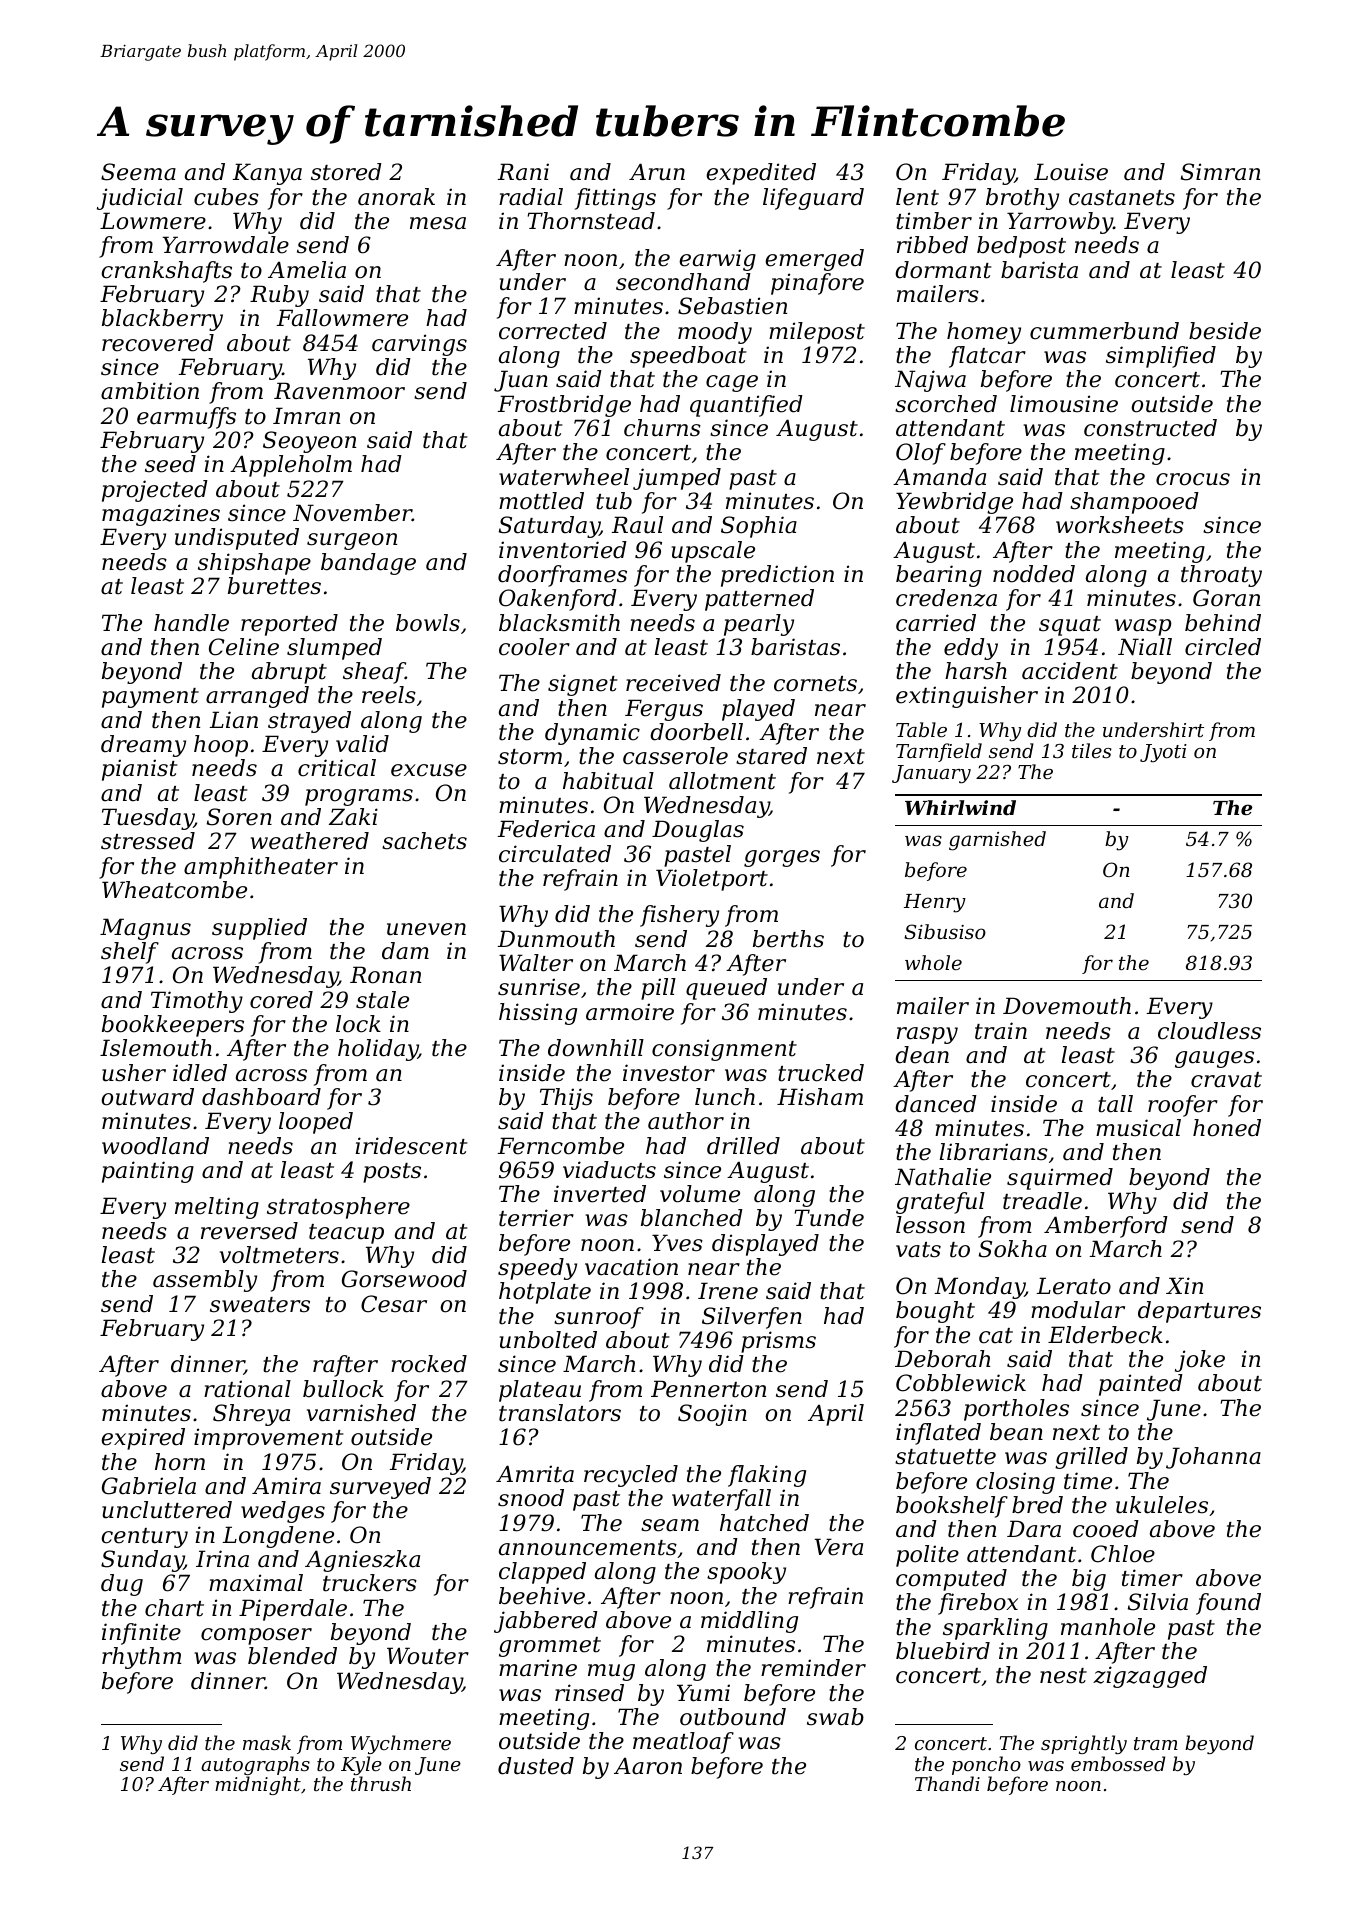 The height and width of the screenshot is (1927, 1363). Describe the element at coordinates (561, 1146) in the screenshot. I see `Ferncombe` at that location.
